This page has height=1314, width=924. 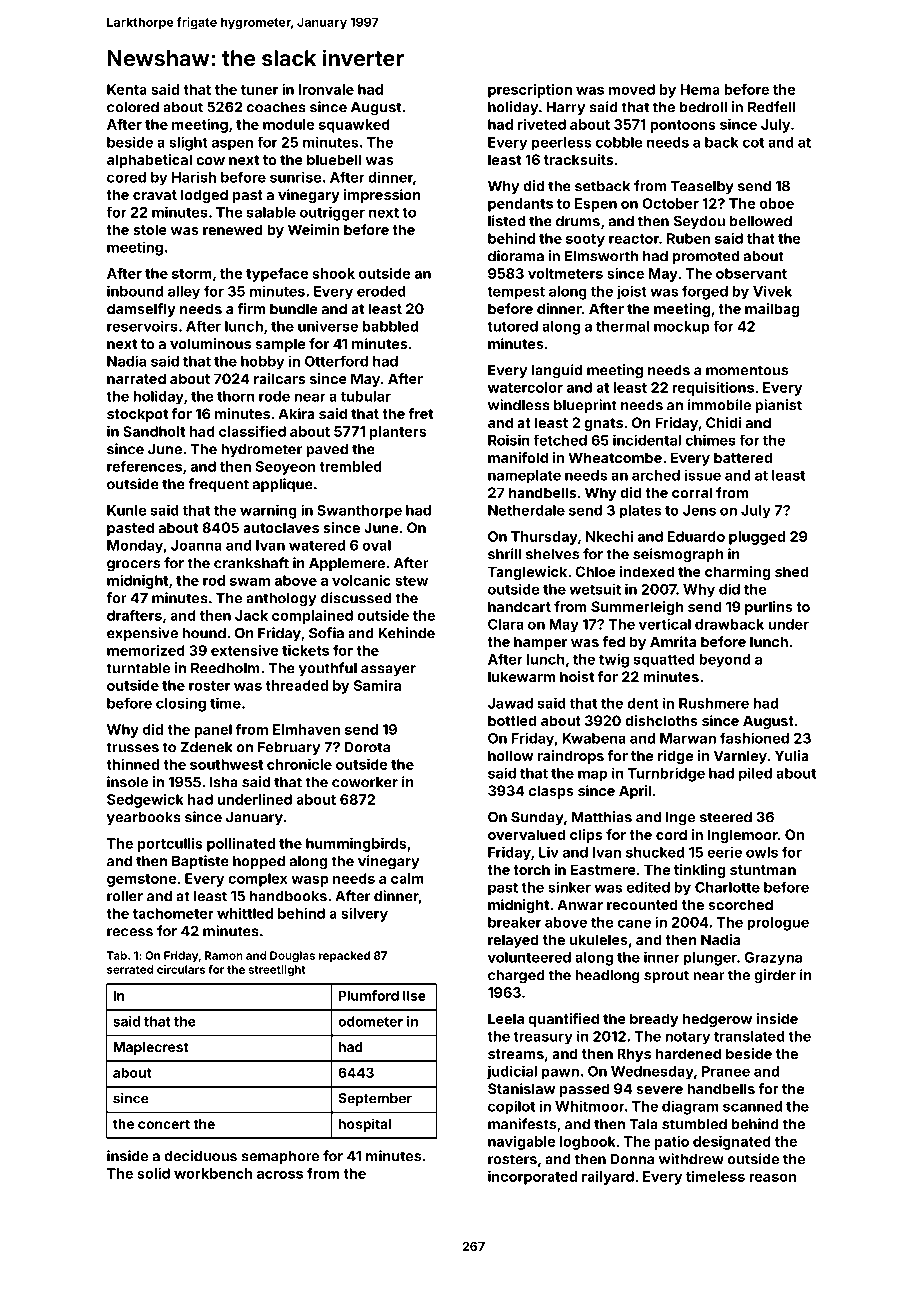 What do you see at coordinates (511, 755) in the page?
I see `hollow` at bounding box center [511, 755].
